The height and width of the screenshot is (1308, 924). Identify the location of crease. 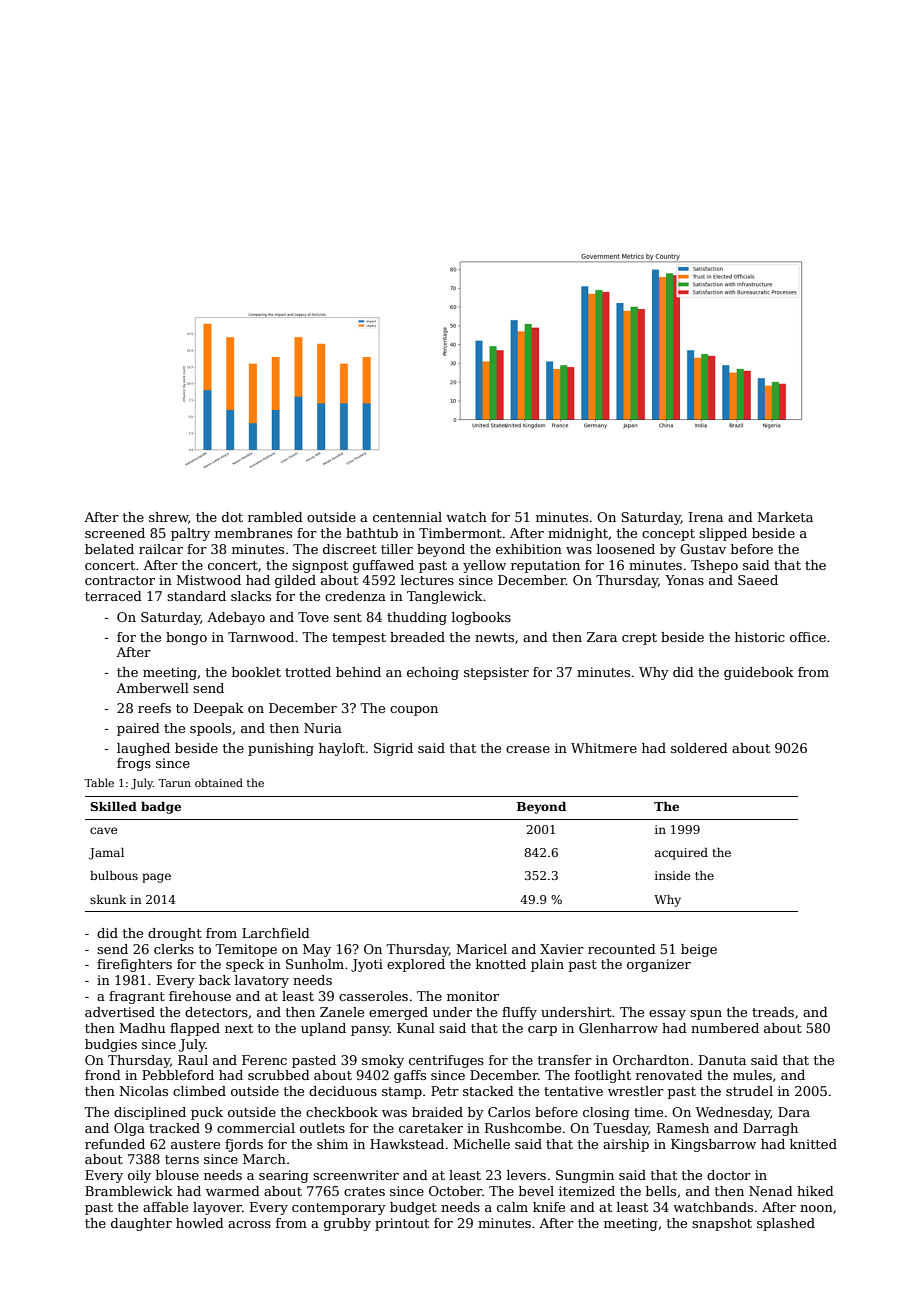
(528, 749).
